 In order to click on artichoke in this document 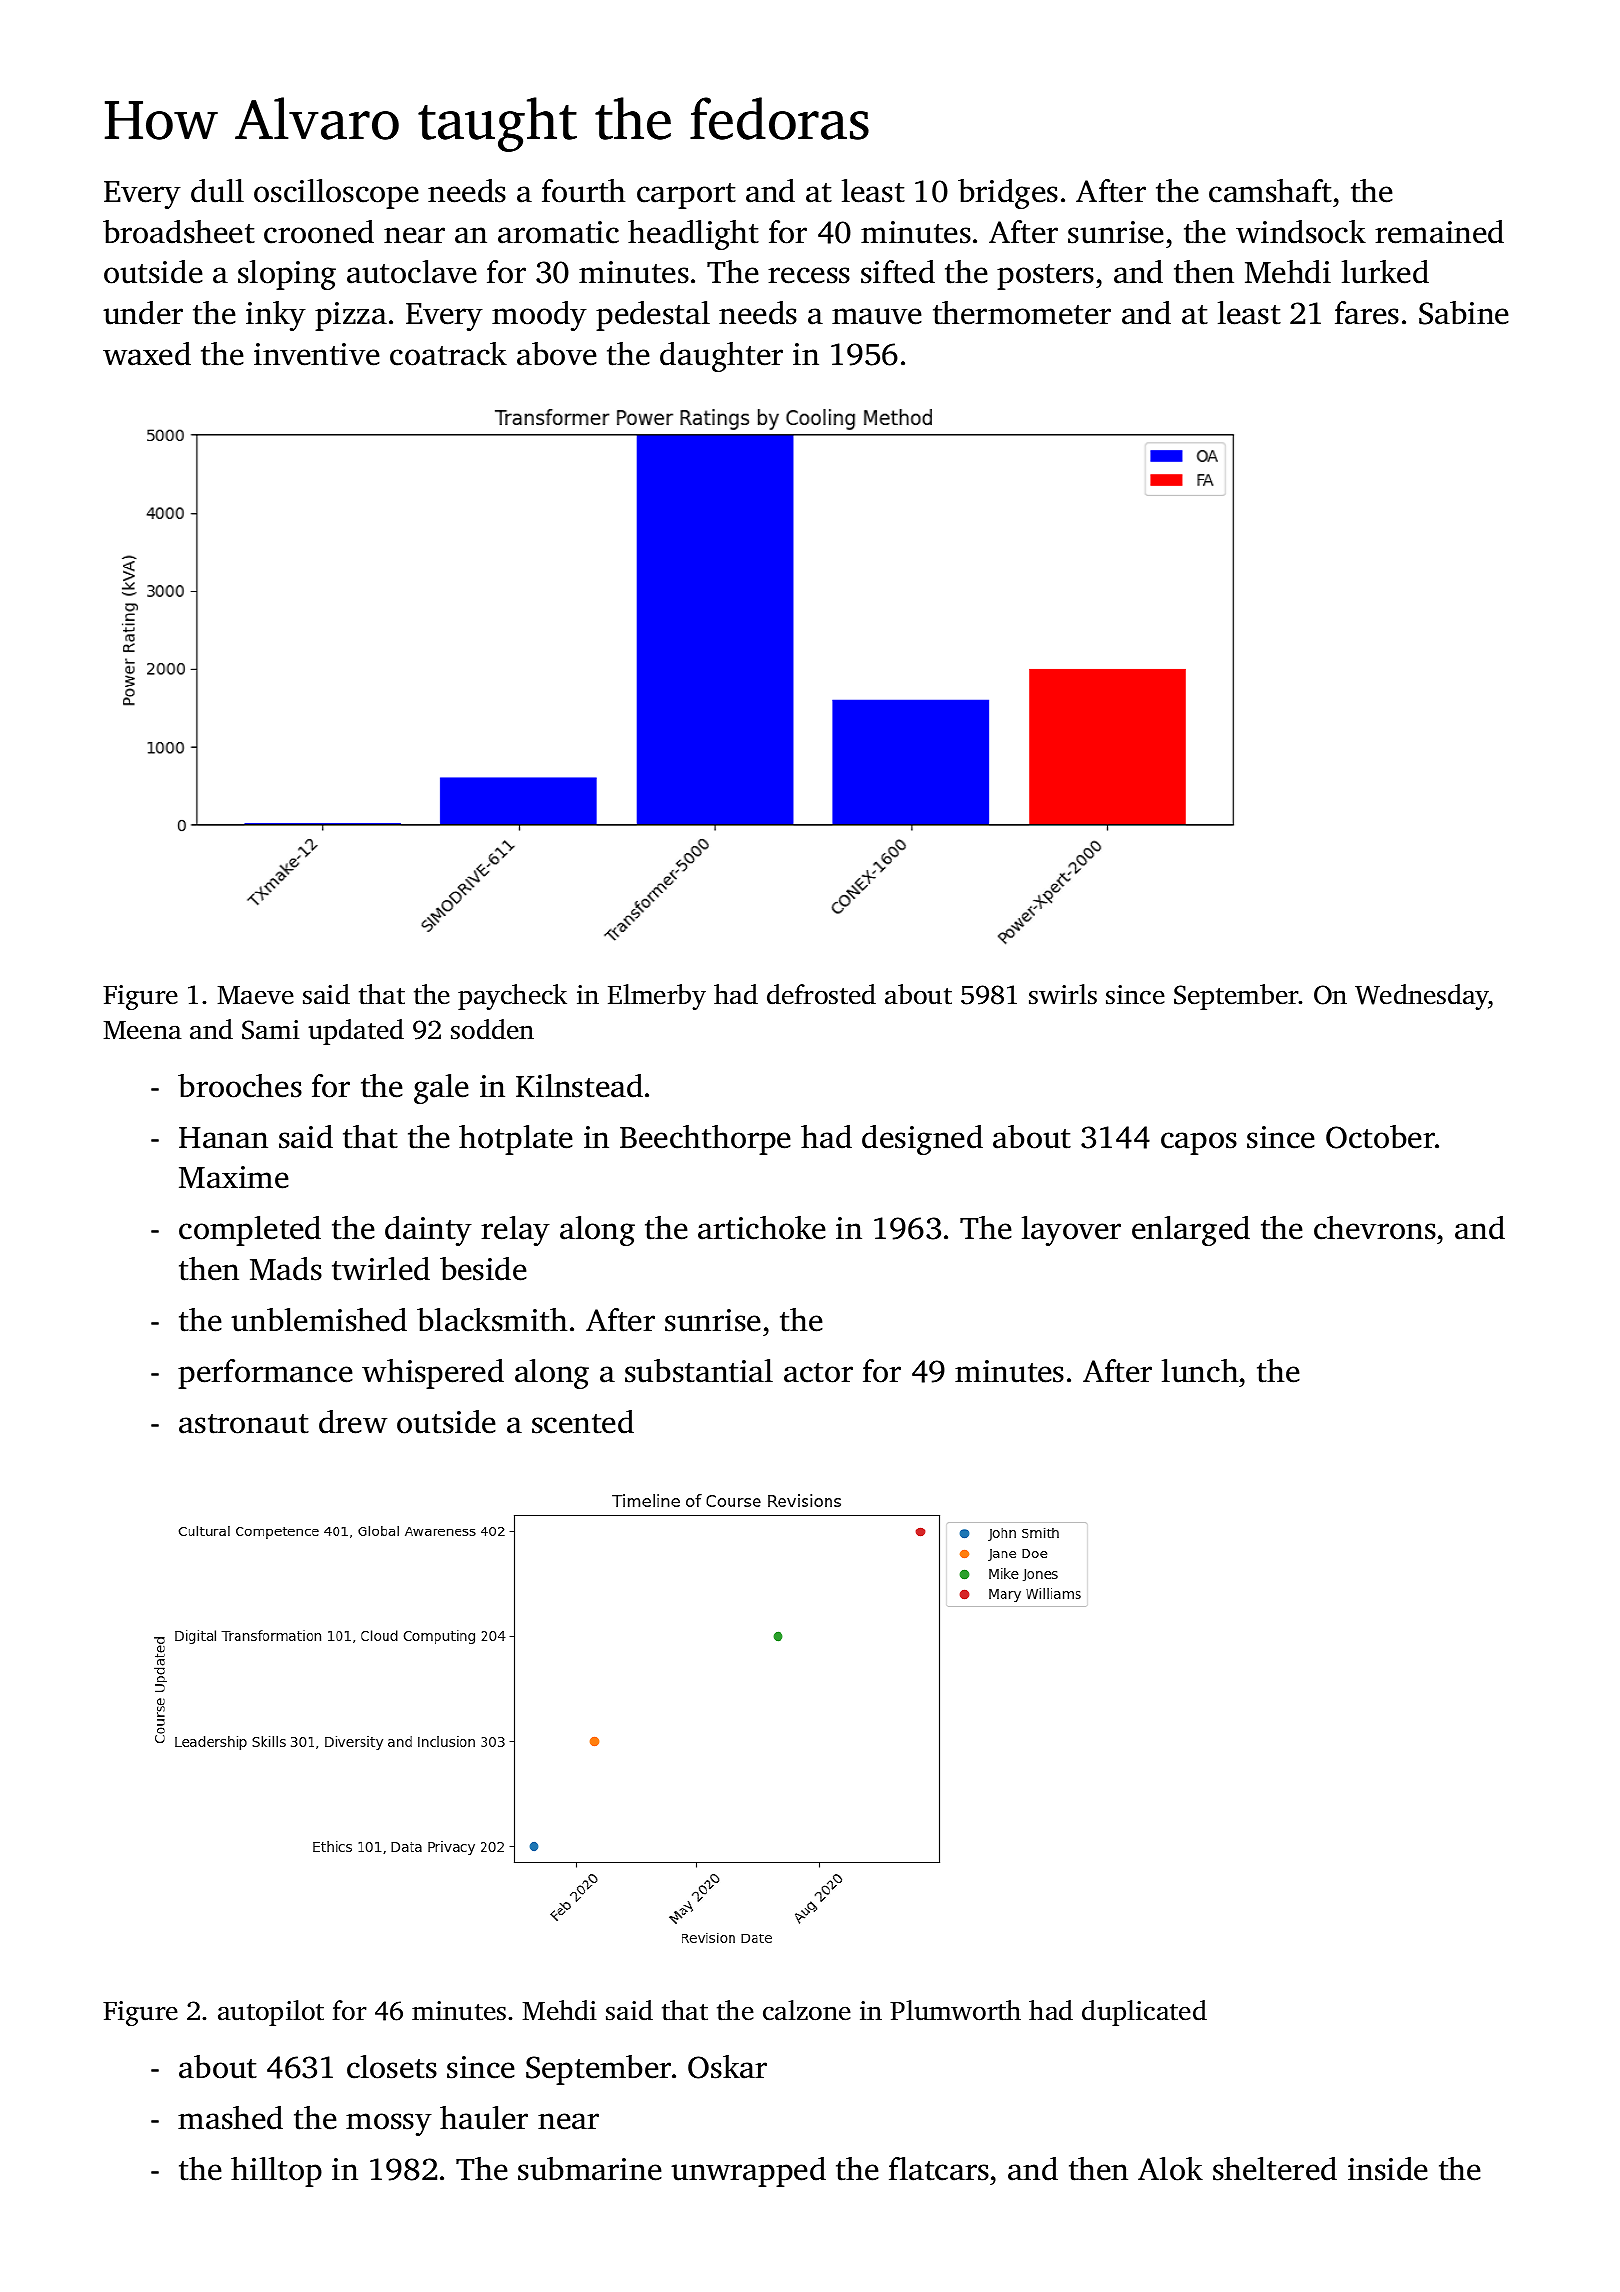, I will do `click(762, 1228)`.
